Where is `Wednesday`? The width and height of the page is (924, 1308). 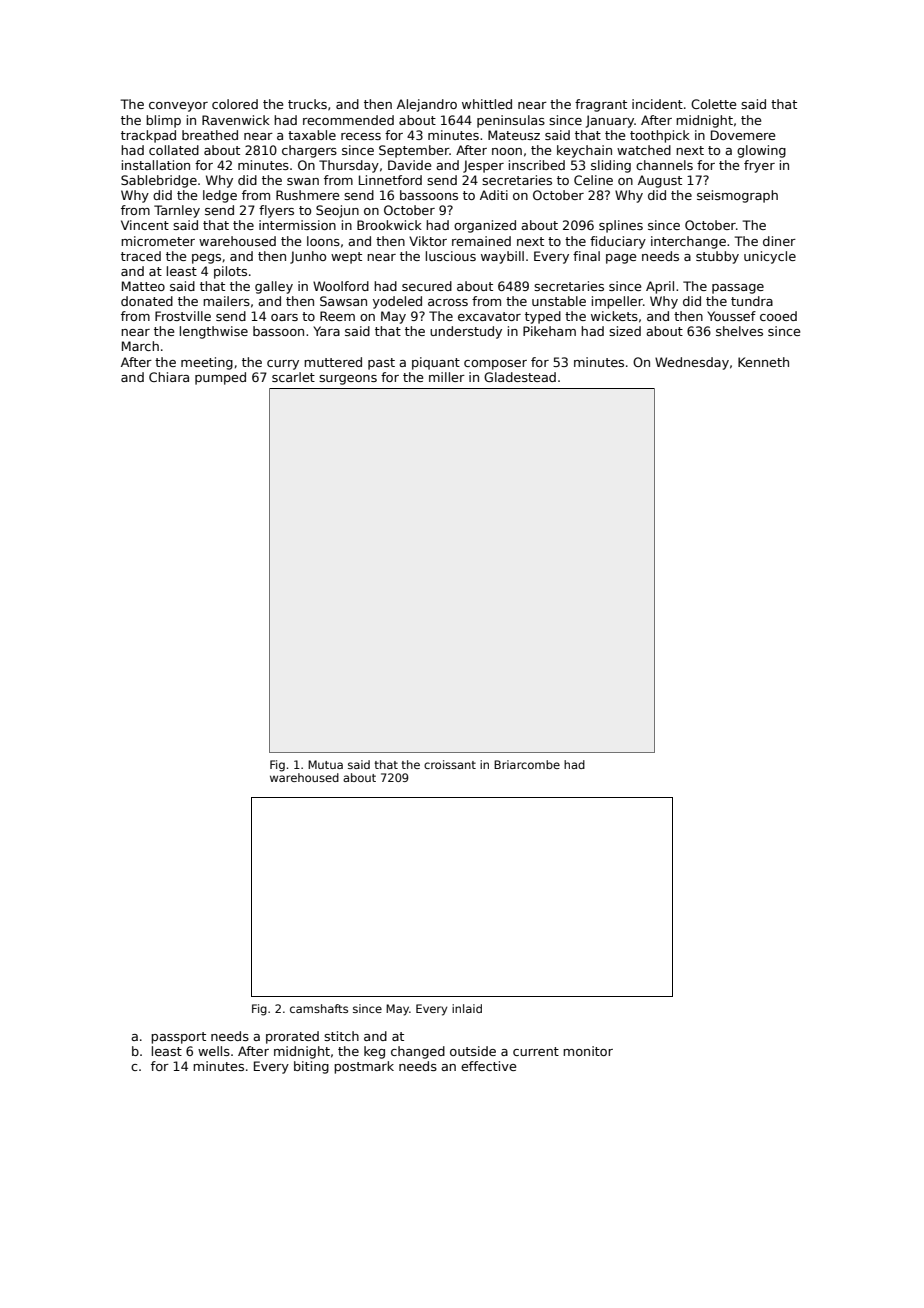
Wednesday is located at coordinates (692, 363).
